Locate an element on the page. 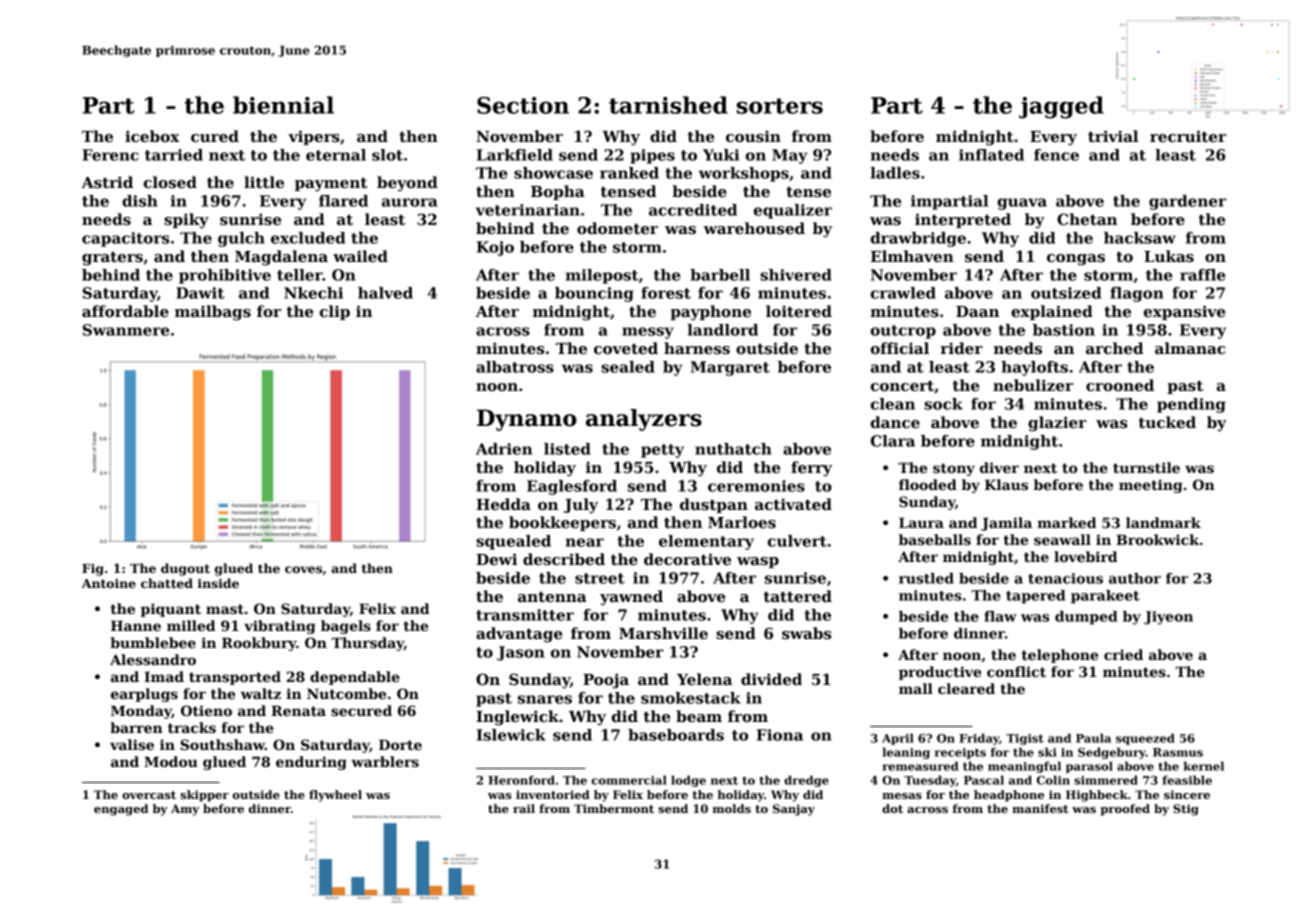  dot is located at coordinates (892, 808).
